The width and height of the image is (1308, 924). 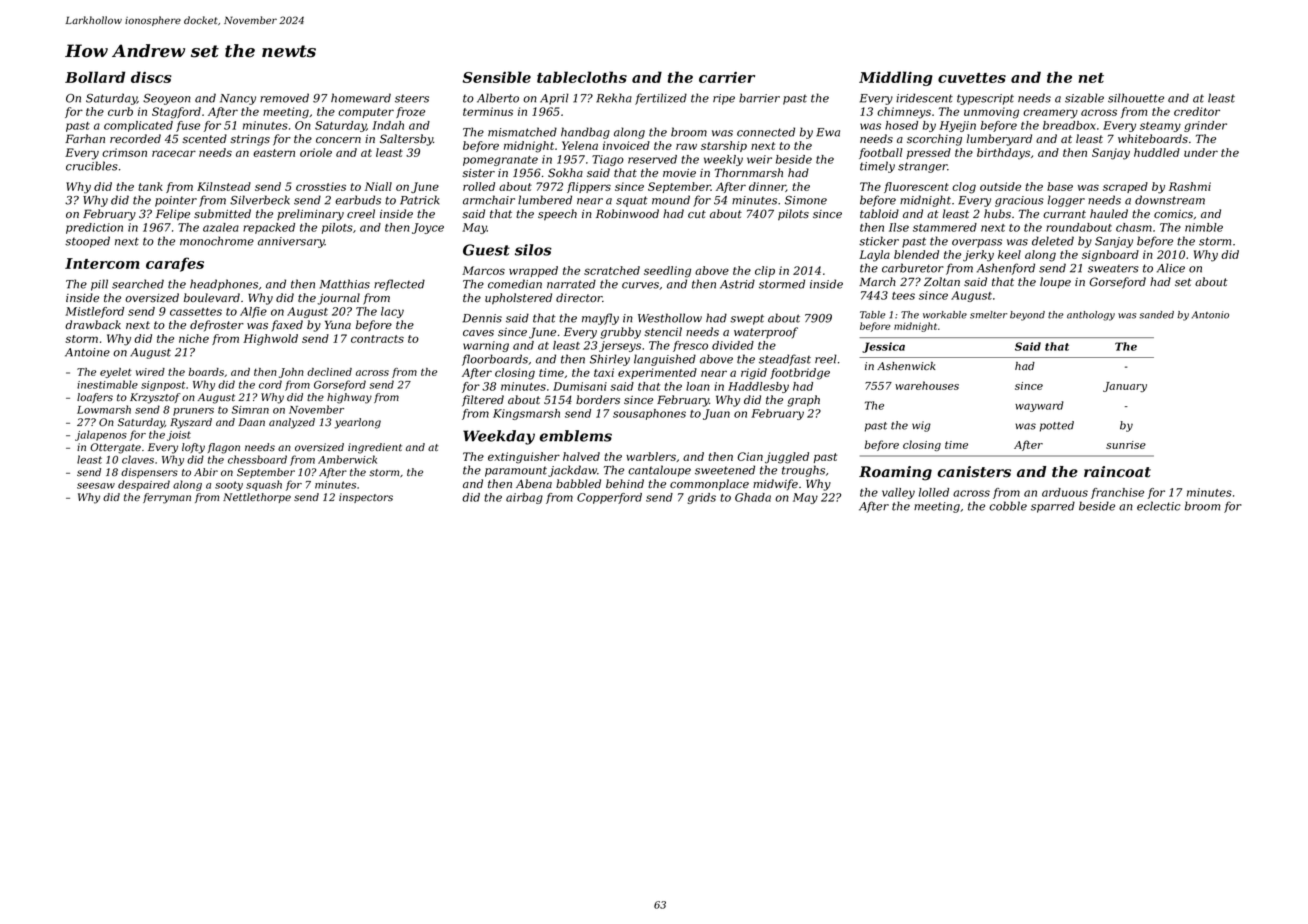 I want to click on nimble, so click(x=1204, y=227).
